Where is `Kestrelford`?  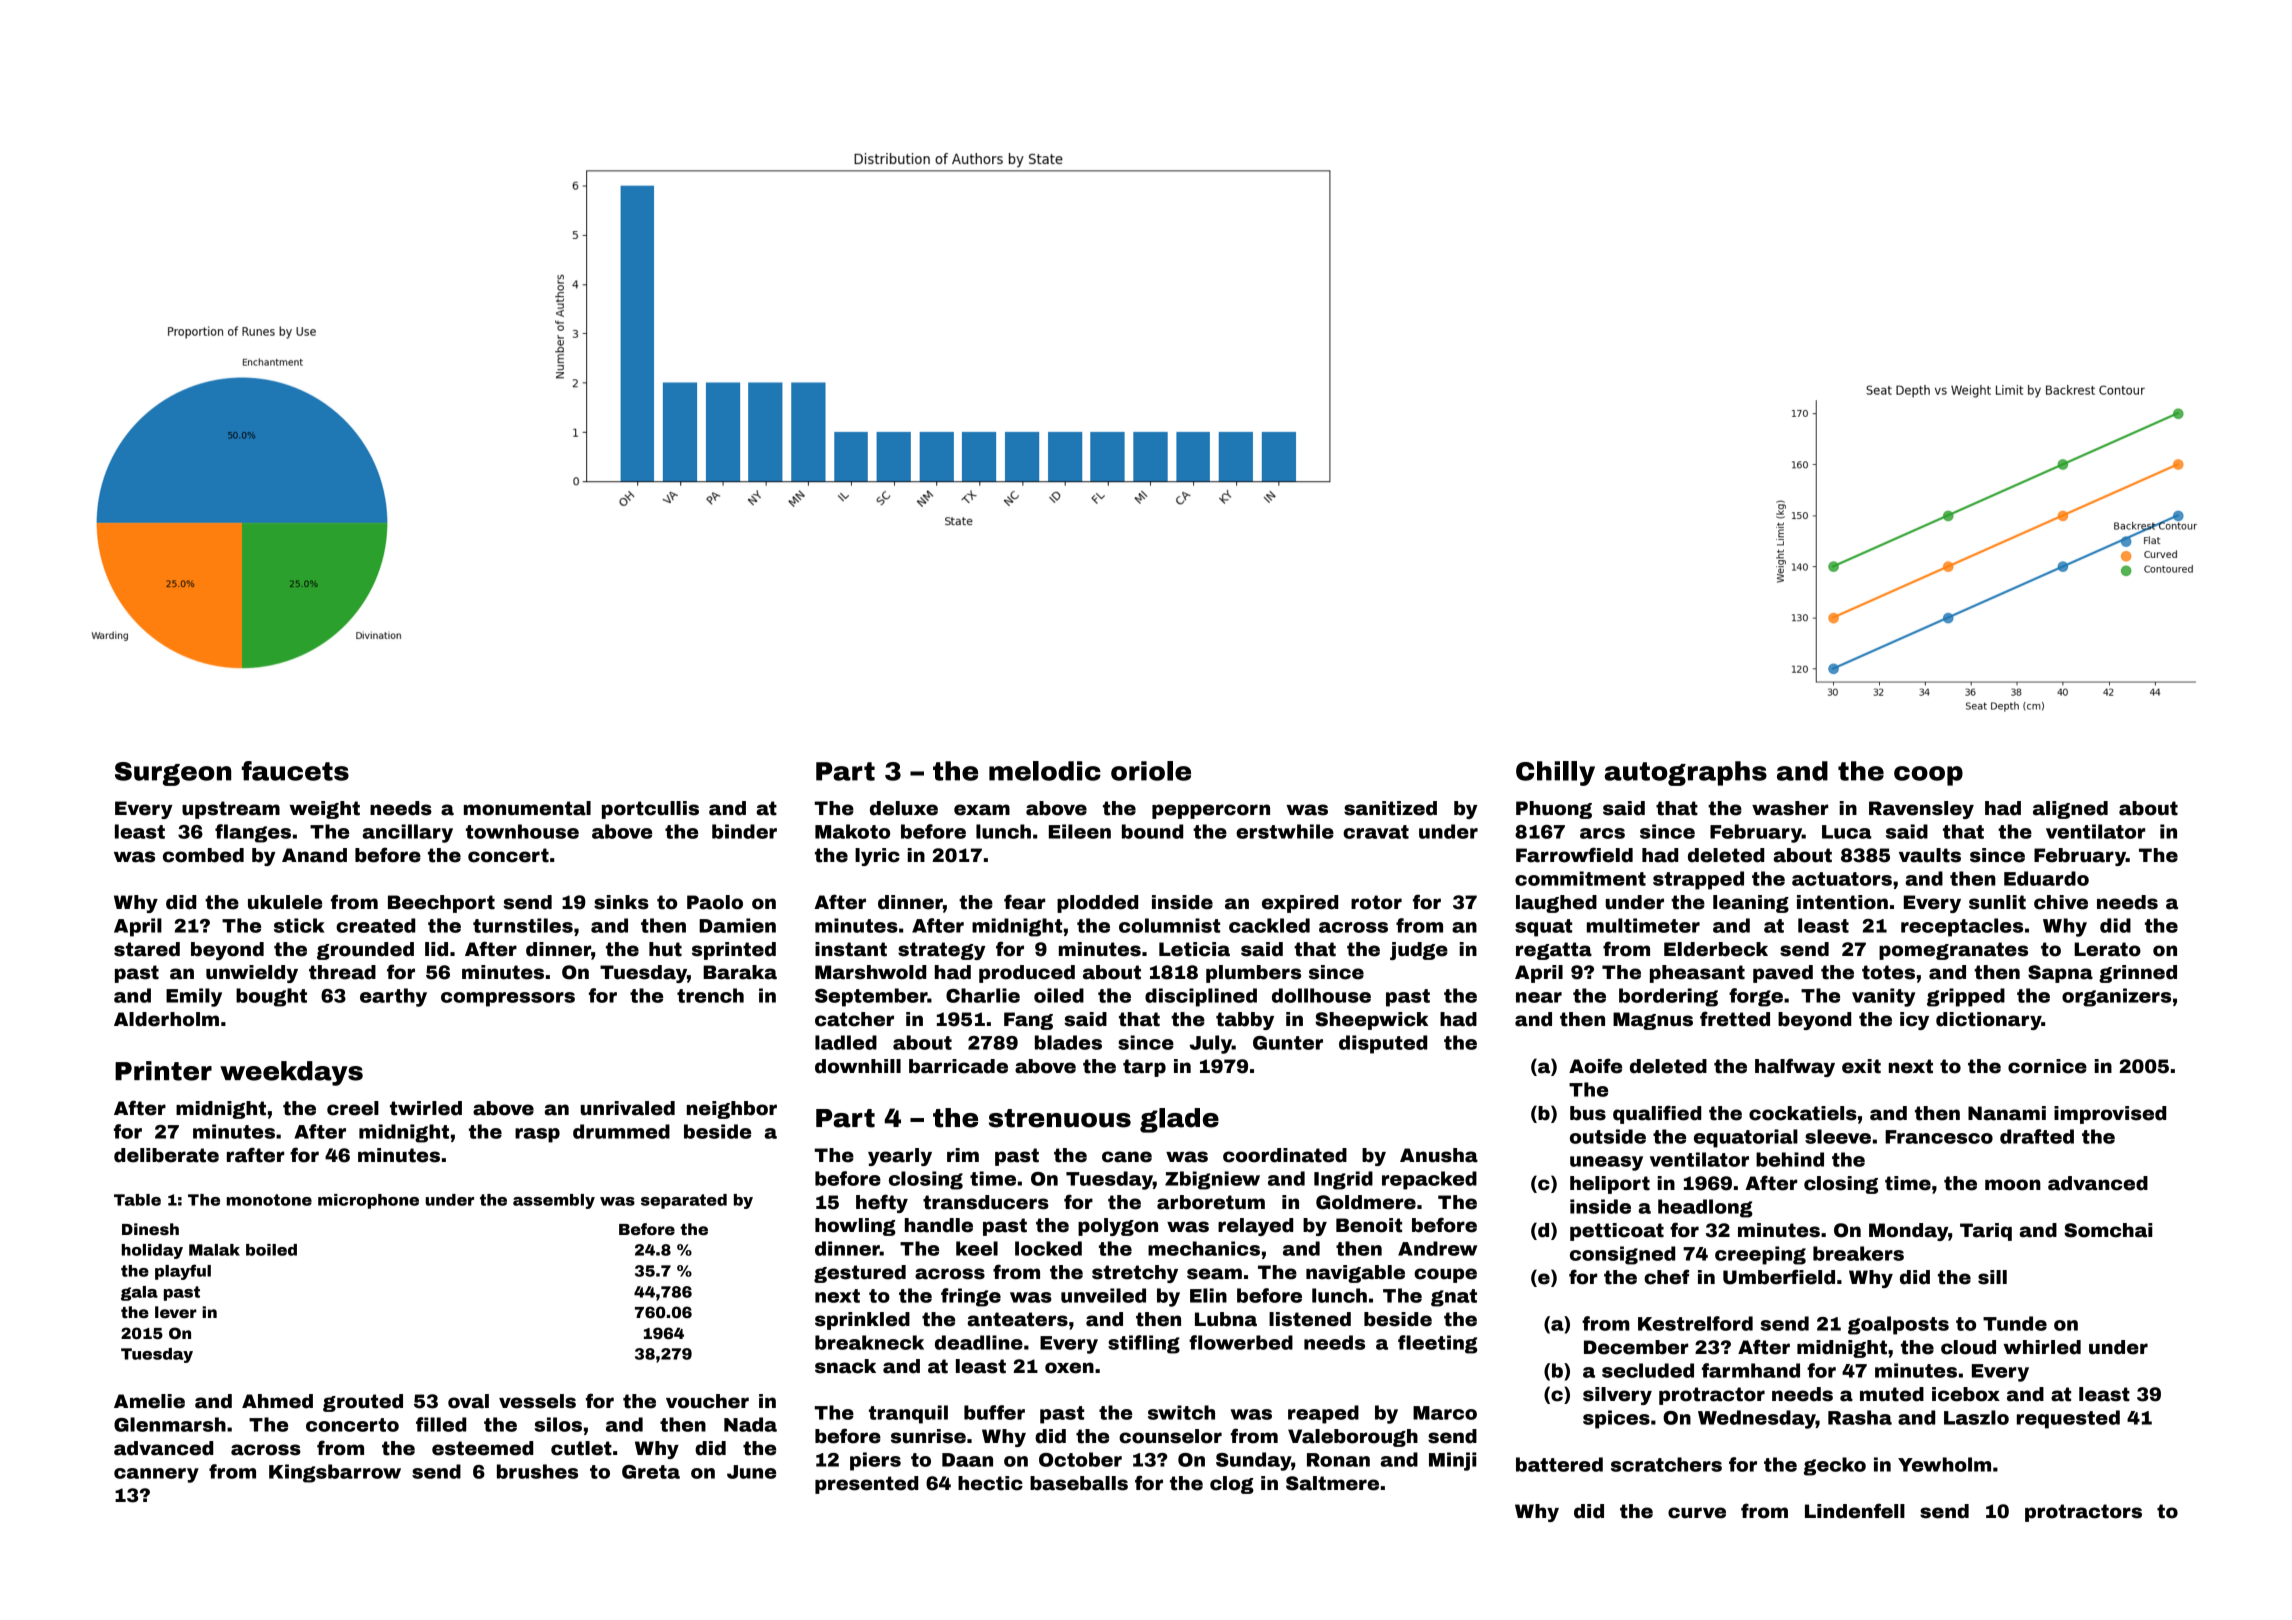 Kestrelford is located at coordinates (1695, 1323).
